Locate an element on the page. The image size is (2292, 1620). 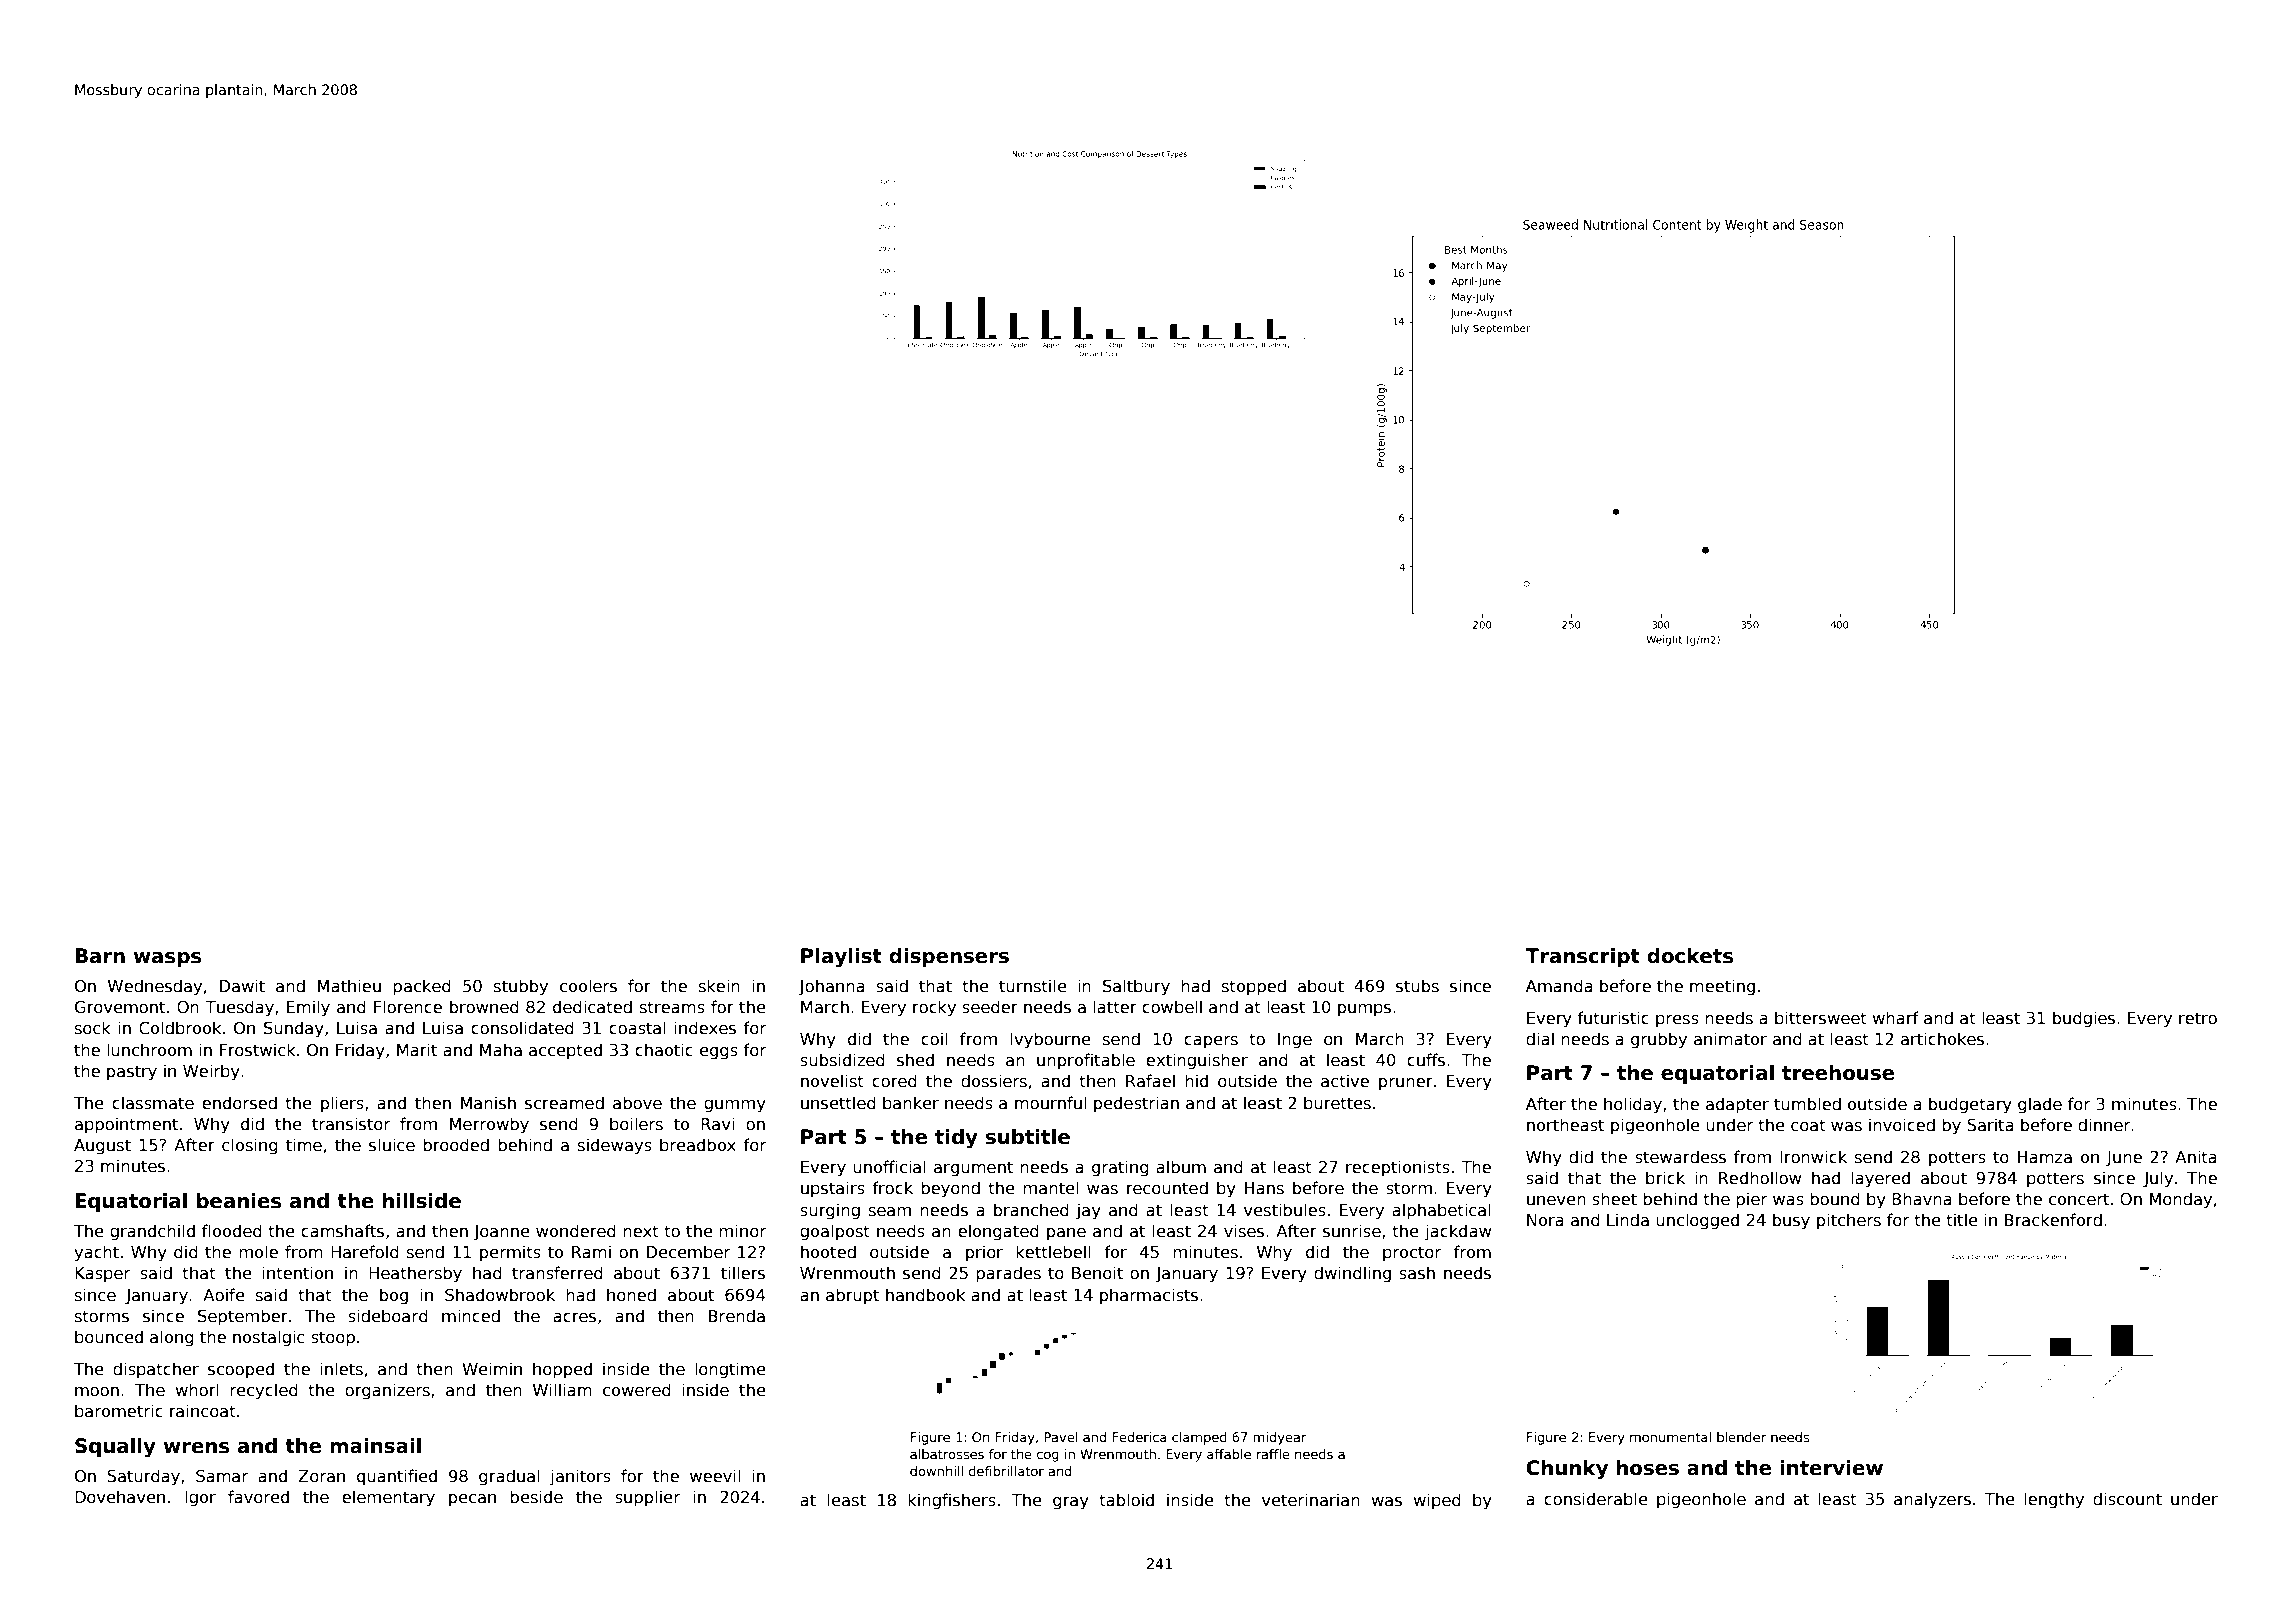
Dovehaven is located at coordinates (120, 1497).
